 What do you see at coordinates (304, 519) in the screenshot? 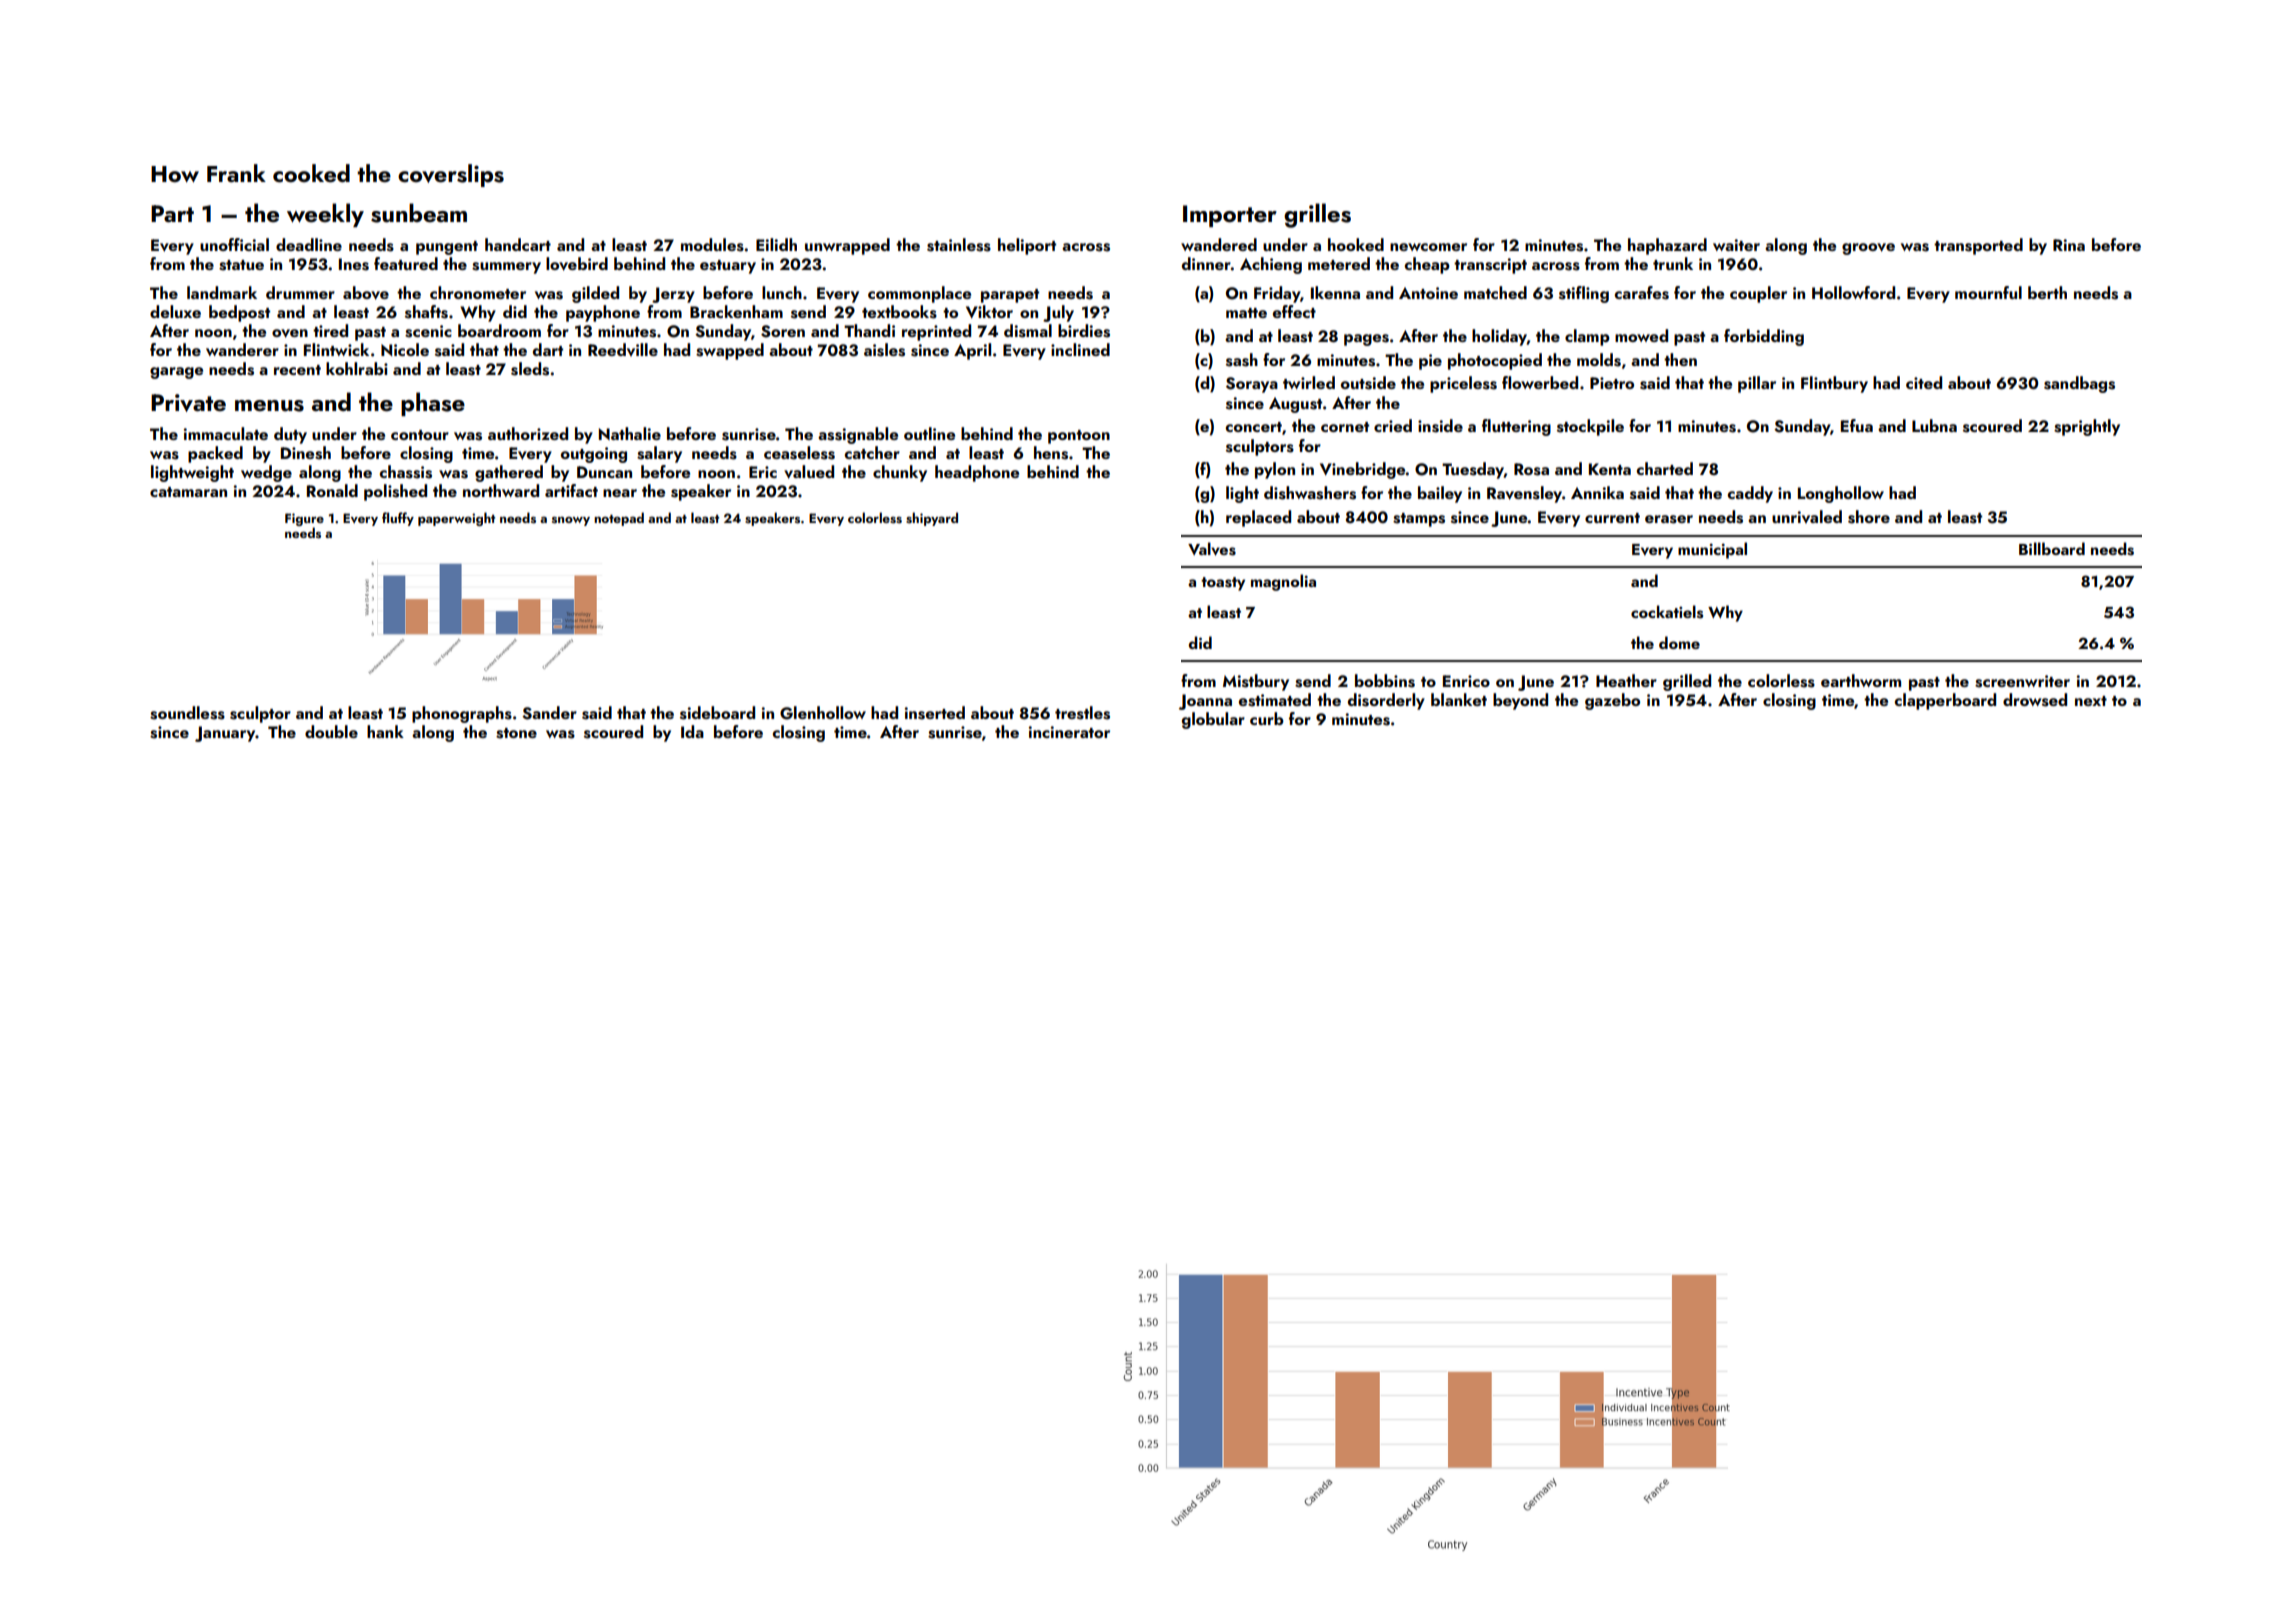
I see `Figure` at bounding box center [304, 519].
